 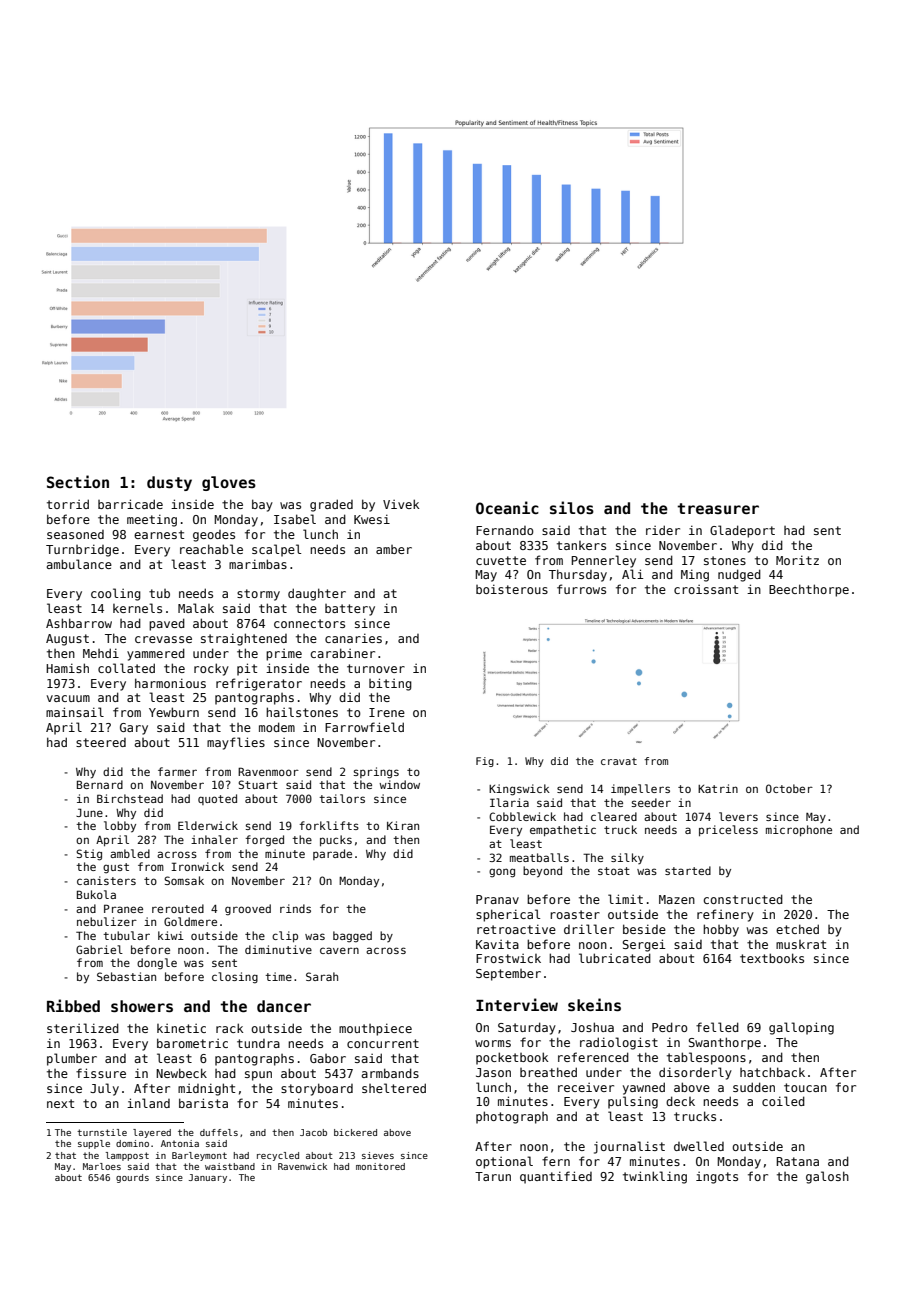 What do you see at coordinates (718, 788) in the screenshot?
I see `Katrin` at bounding box center [718, 788].
